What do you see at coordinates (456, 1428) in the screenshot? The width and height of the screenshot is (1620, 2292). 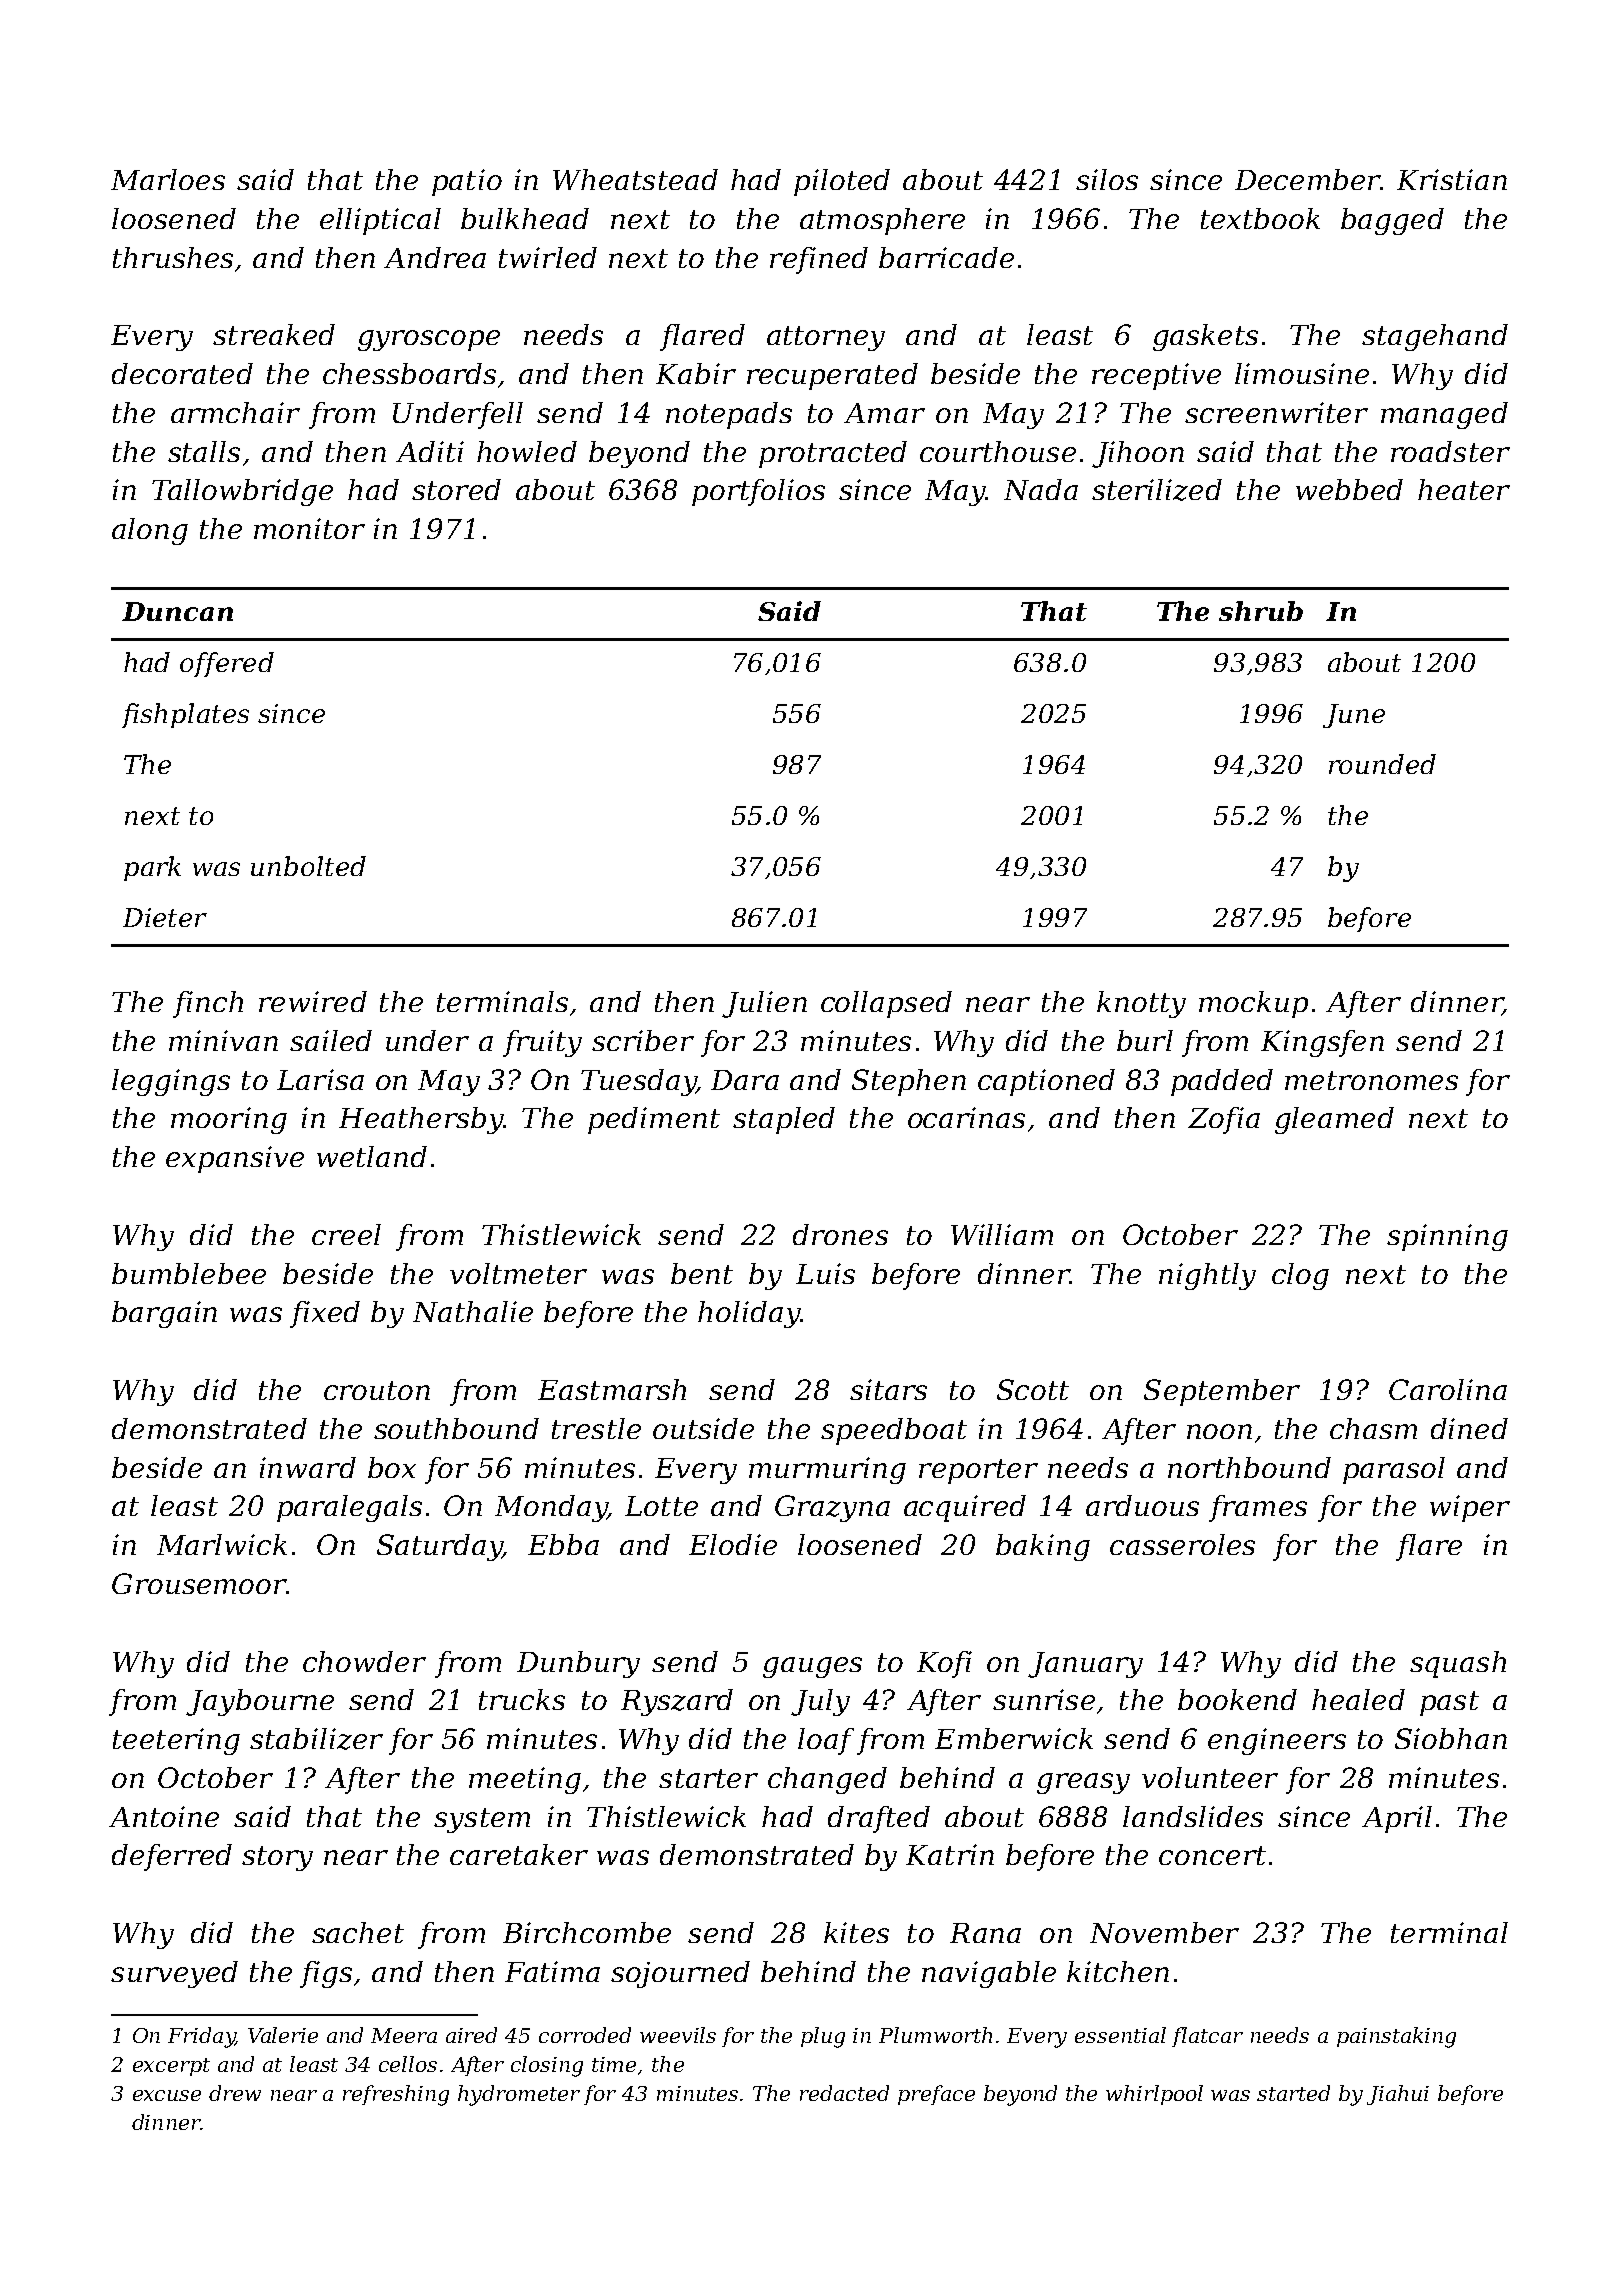 I see `southbound` at bounding box center [456, 1428].
